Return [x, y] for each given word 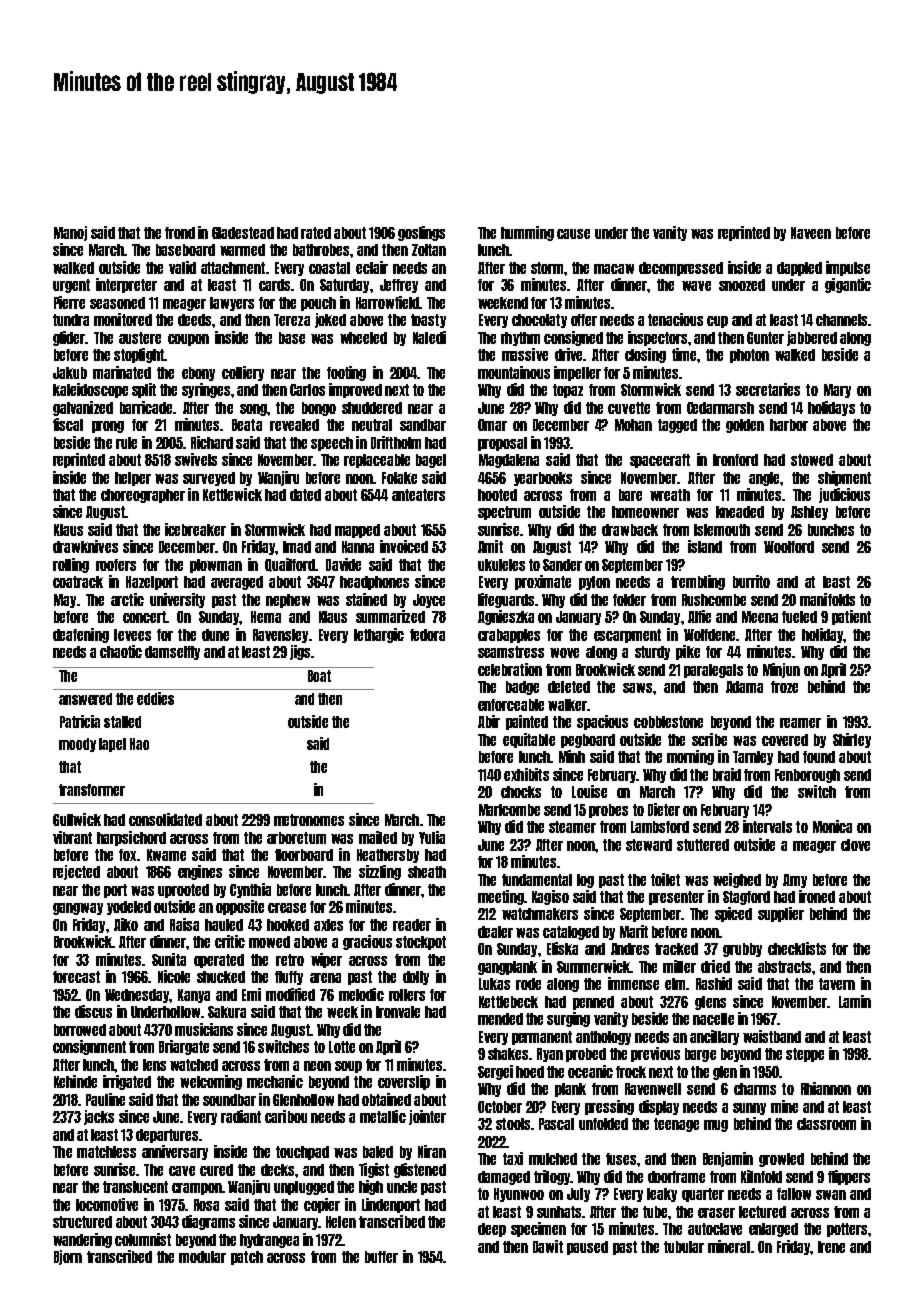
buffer [381, 1257]
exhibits [526, 774]
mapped [357, 531]
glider [69, 338]
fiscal [68, 424]
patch [247, 1258]
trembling [698, 582]
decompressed [681, 269]
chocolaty [539, 321]
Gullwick [77, 819]
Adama [744, 687]
